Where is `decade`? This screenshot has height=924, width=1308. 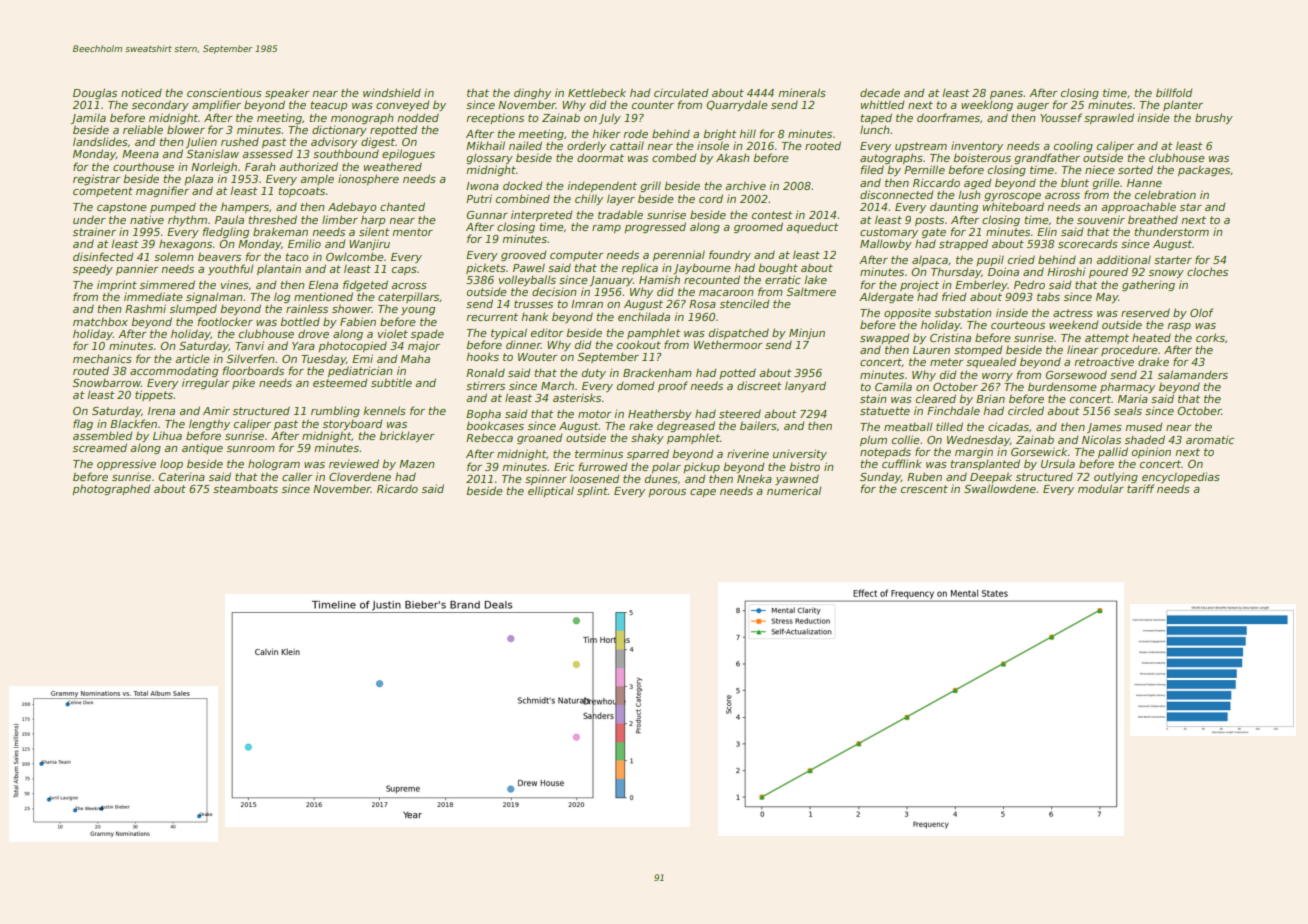
decade is located at coordinates (880, 92).
